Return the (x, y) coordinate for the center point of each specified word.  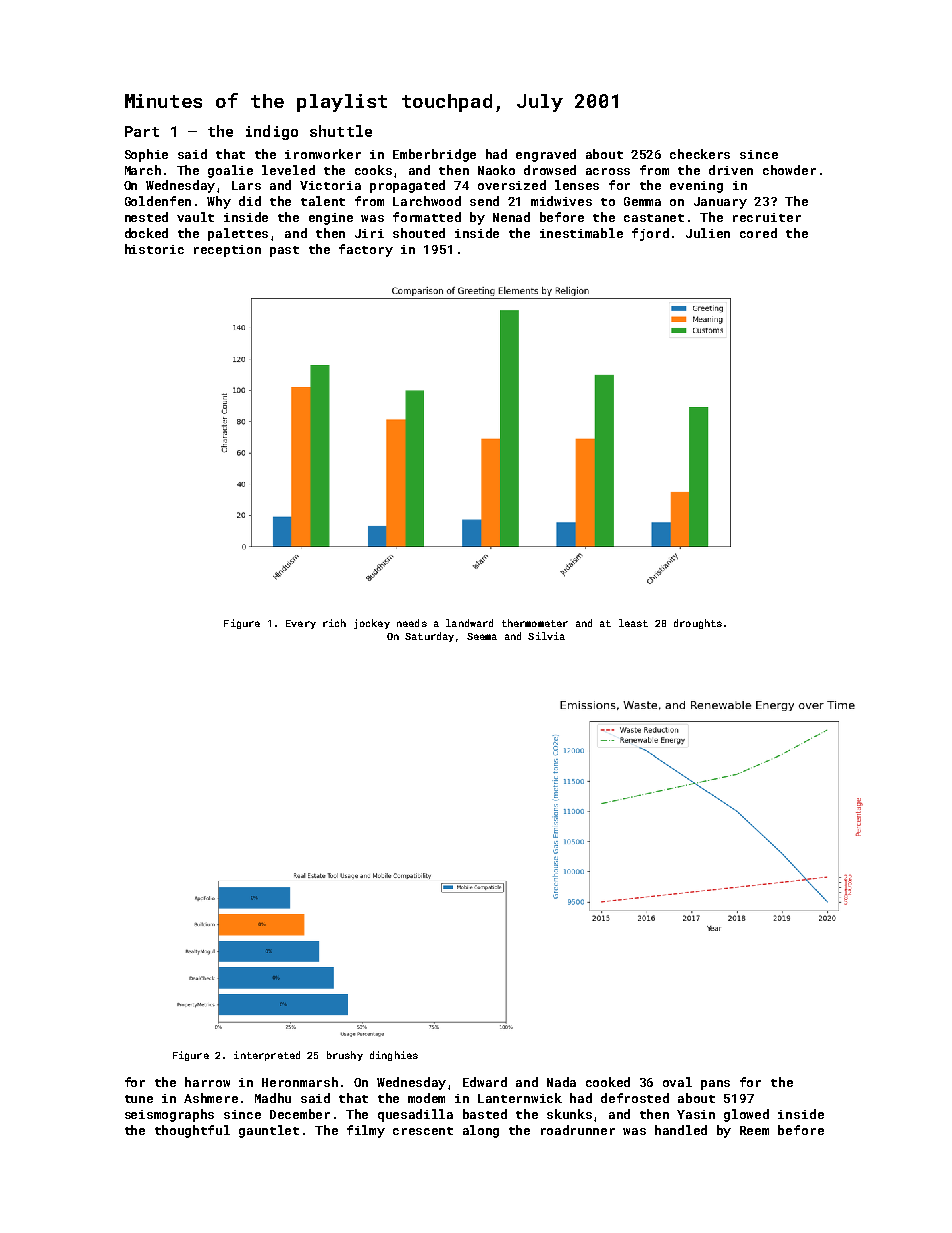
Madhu (273, 1098)
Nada (561, 1082)
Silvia (546, 636)
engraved (546, 155)
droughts (698, 624)
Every (301, 624)
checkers (700, 154)
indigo (272, 132)
